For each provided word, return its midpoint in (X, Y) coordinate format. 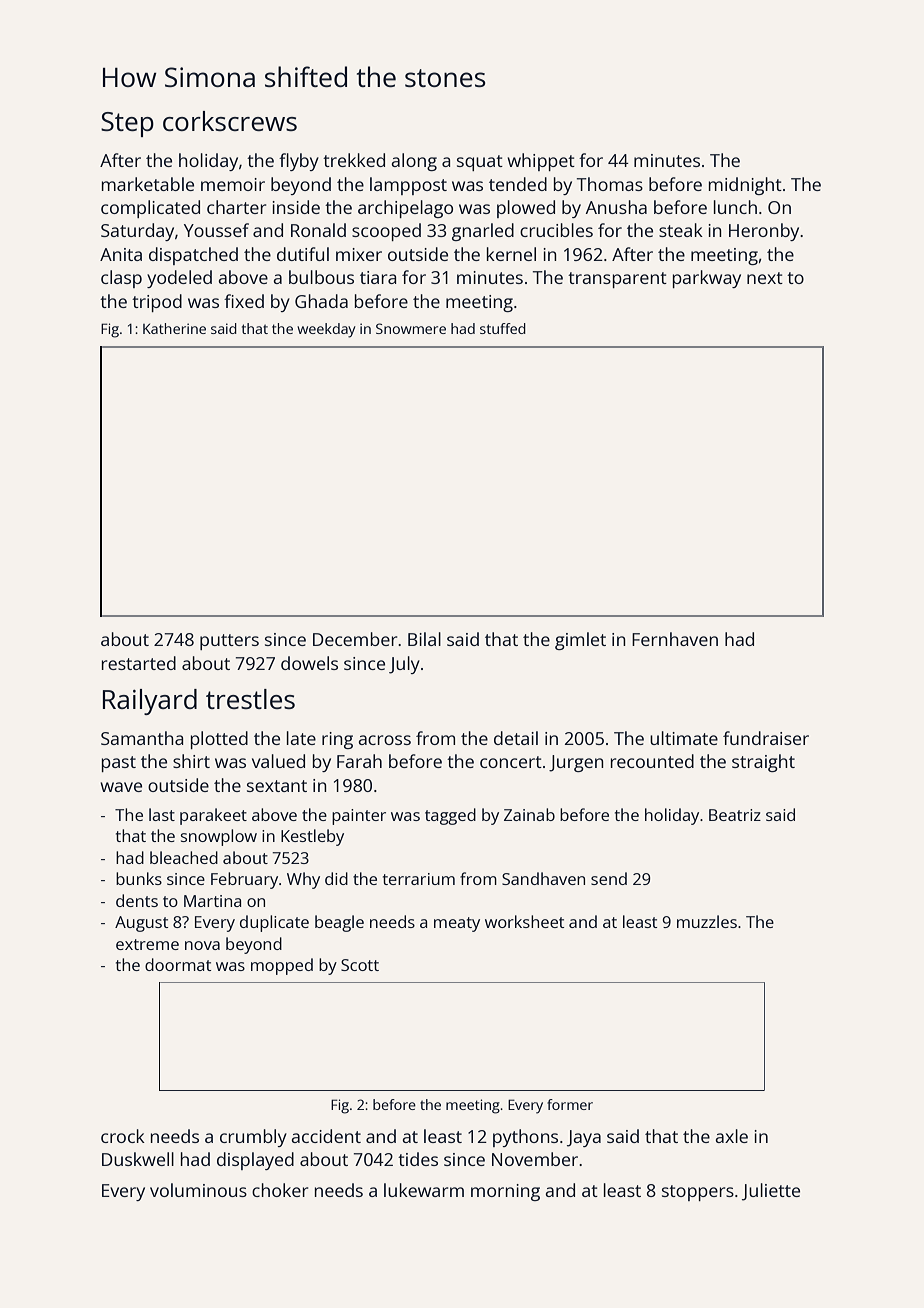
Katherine (174, 328)
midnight (745, 186)
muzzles (707, 921)
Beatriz (735, 815)
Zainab (529, 814)
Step (127, 124)
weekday (326, 330)
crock (123, 1136)
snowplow (219, 837)
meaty (457, 924)
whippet (541, 162)
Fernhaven (675, 639)
